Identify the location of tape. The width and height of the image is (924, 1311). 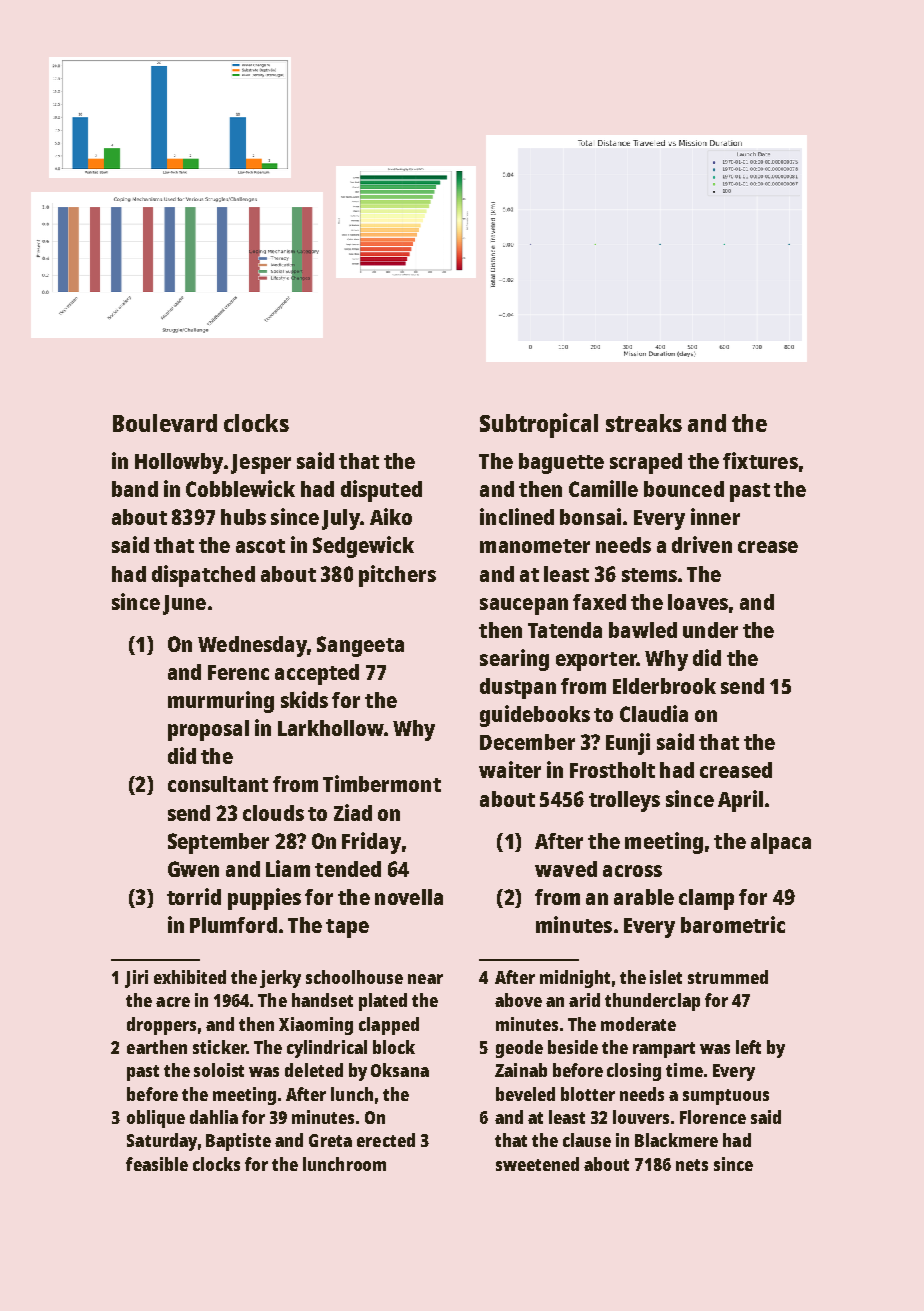
(347, 928).
